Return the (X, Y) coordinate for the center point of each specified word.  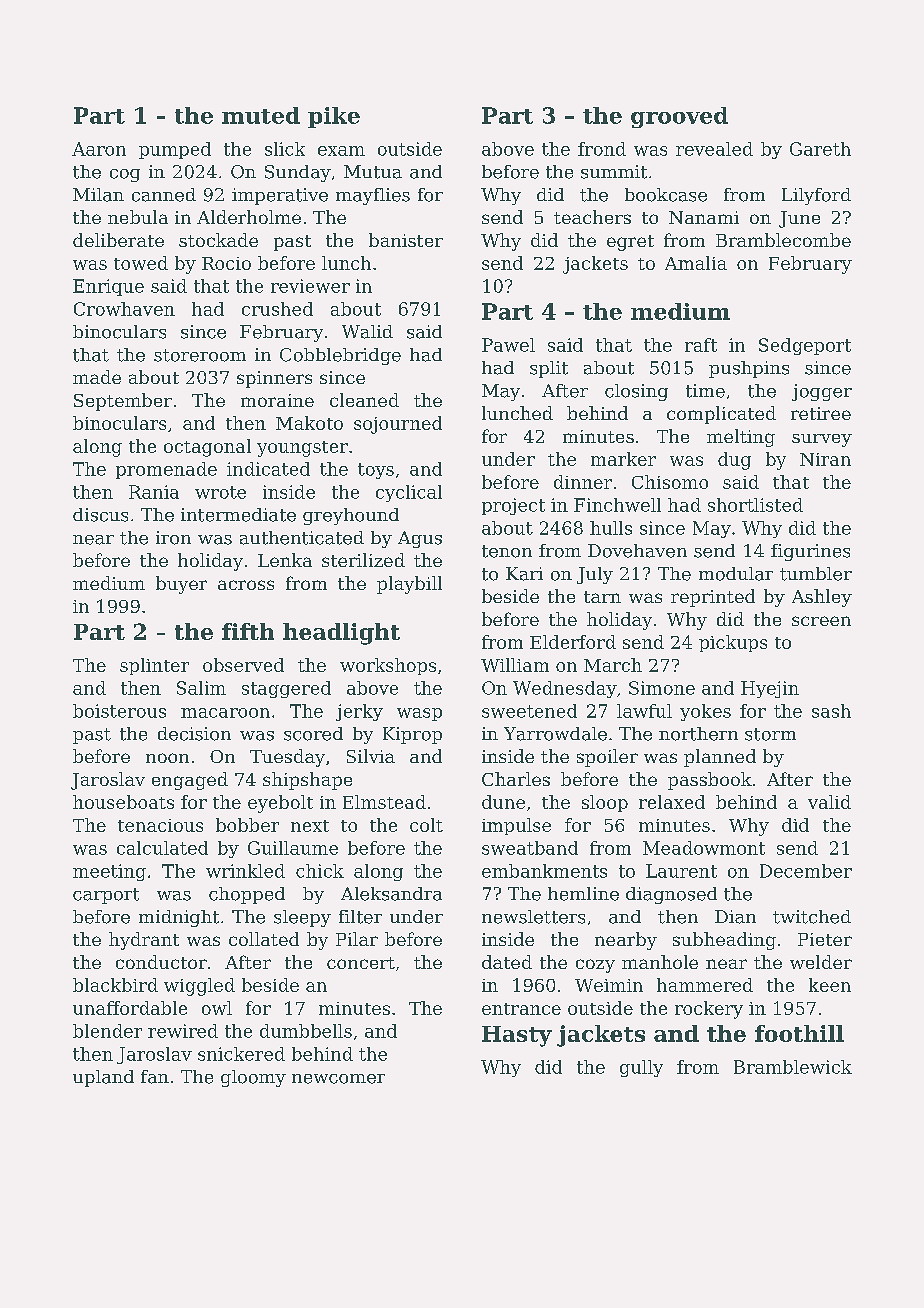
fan (155, 1077)
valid (829, 802)
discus (100, 515)
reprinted (713, 598)
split (549, 369)
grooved (679, 117)
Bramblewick (793, 1067)
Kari (524, 574)
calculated (162, 848)
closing (636, 392)
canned (164, 195)
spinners (274, 379)
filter (360, 917)
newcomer (338, 1079)
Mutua (373, 172)
